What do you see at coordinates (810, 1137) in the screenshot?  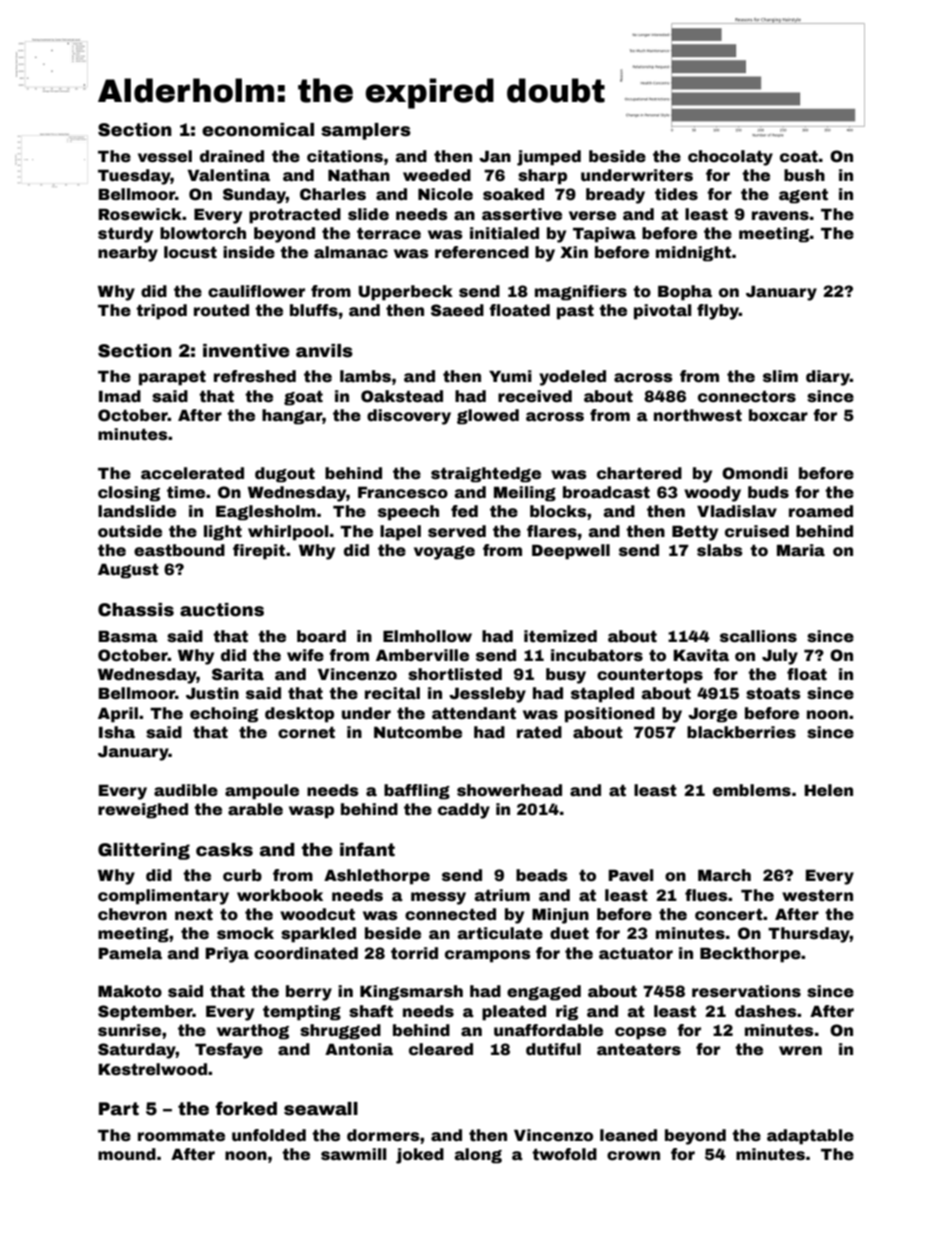 I see `adaptable` at bounding box center [810, 1137].
